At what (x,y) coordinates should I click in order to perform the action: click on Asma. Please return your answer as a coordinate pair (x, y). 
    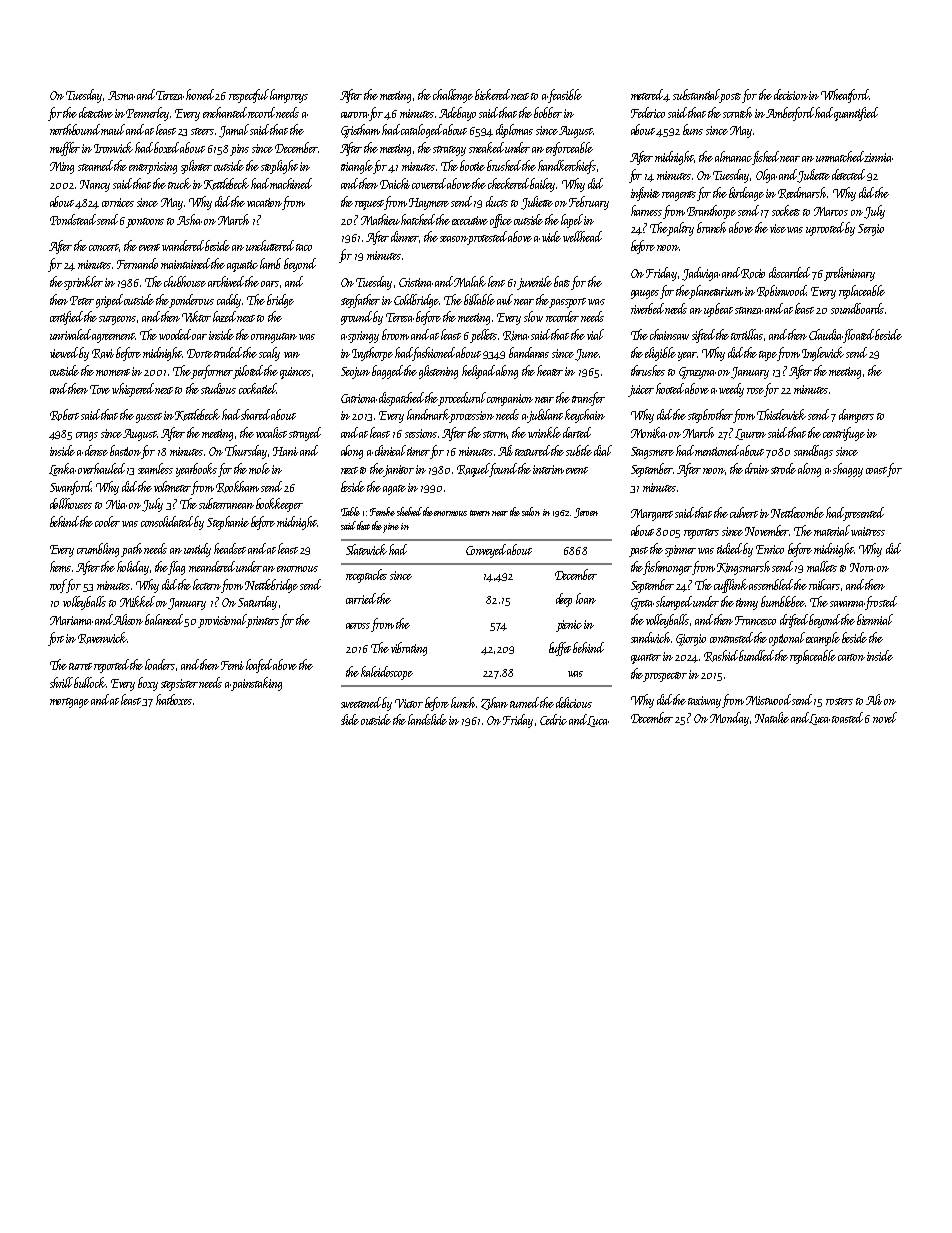
    Looking at the image, I should click on (121, 95).
